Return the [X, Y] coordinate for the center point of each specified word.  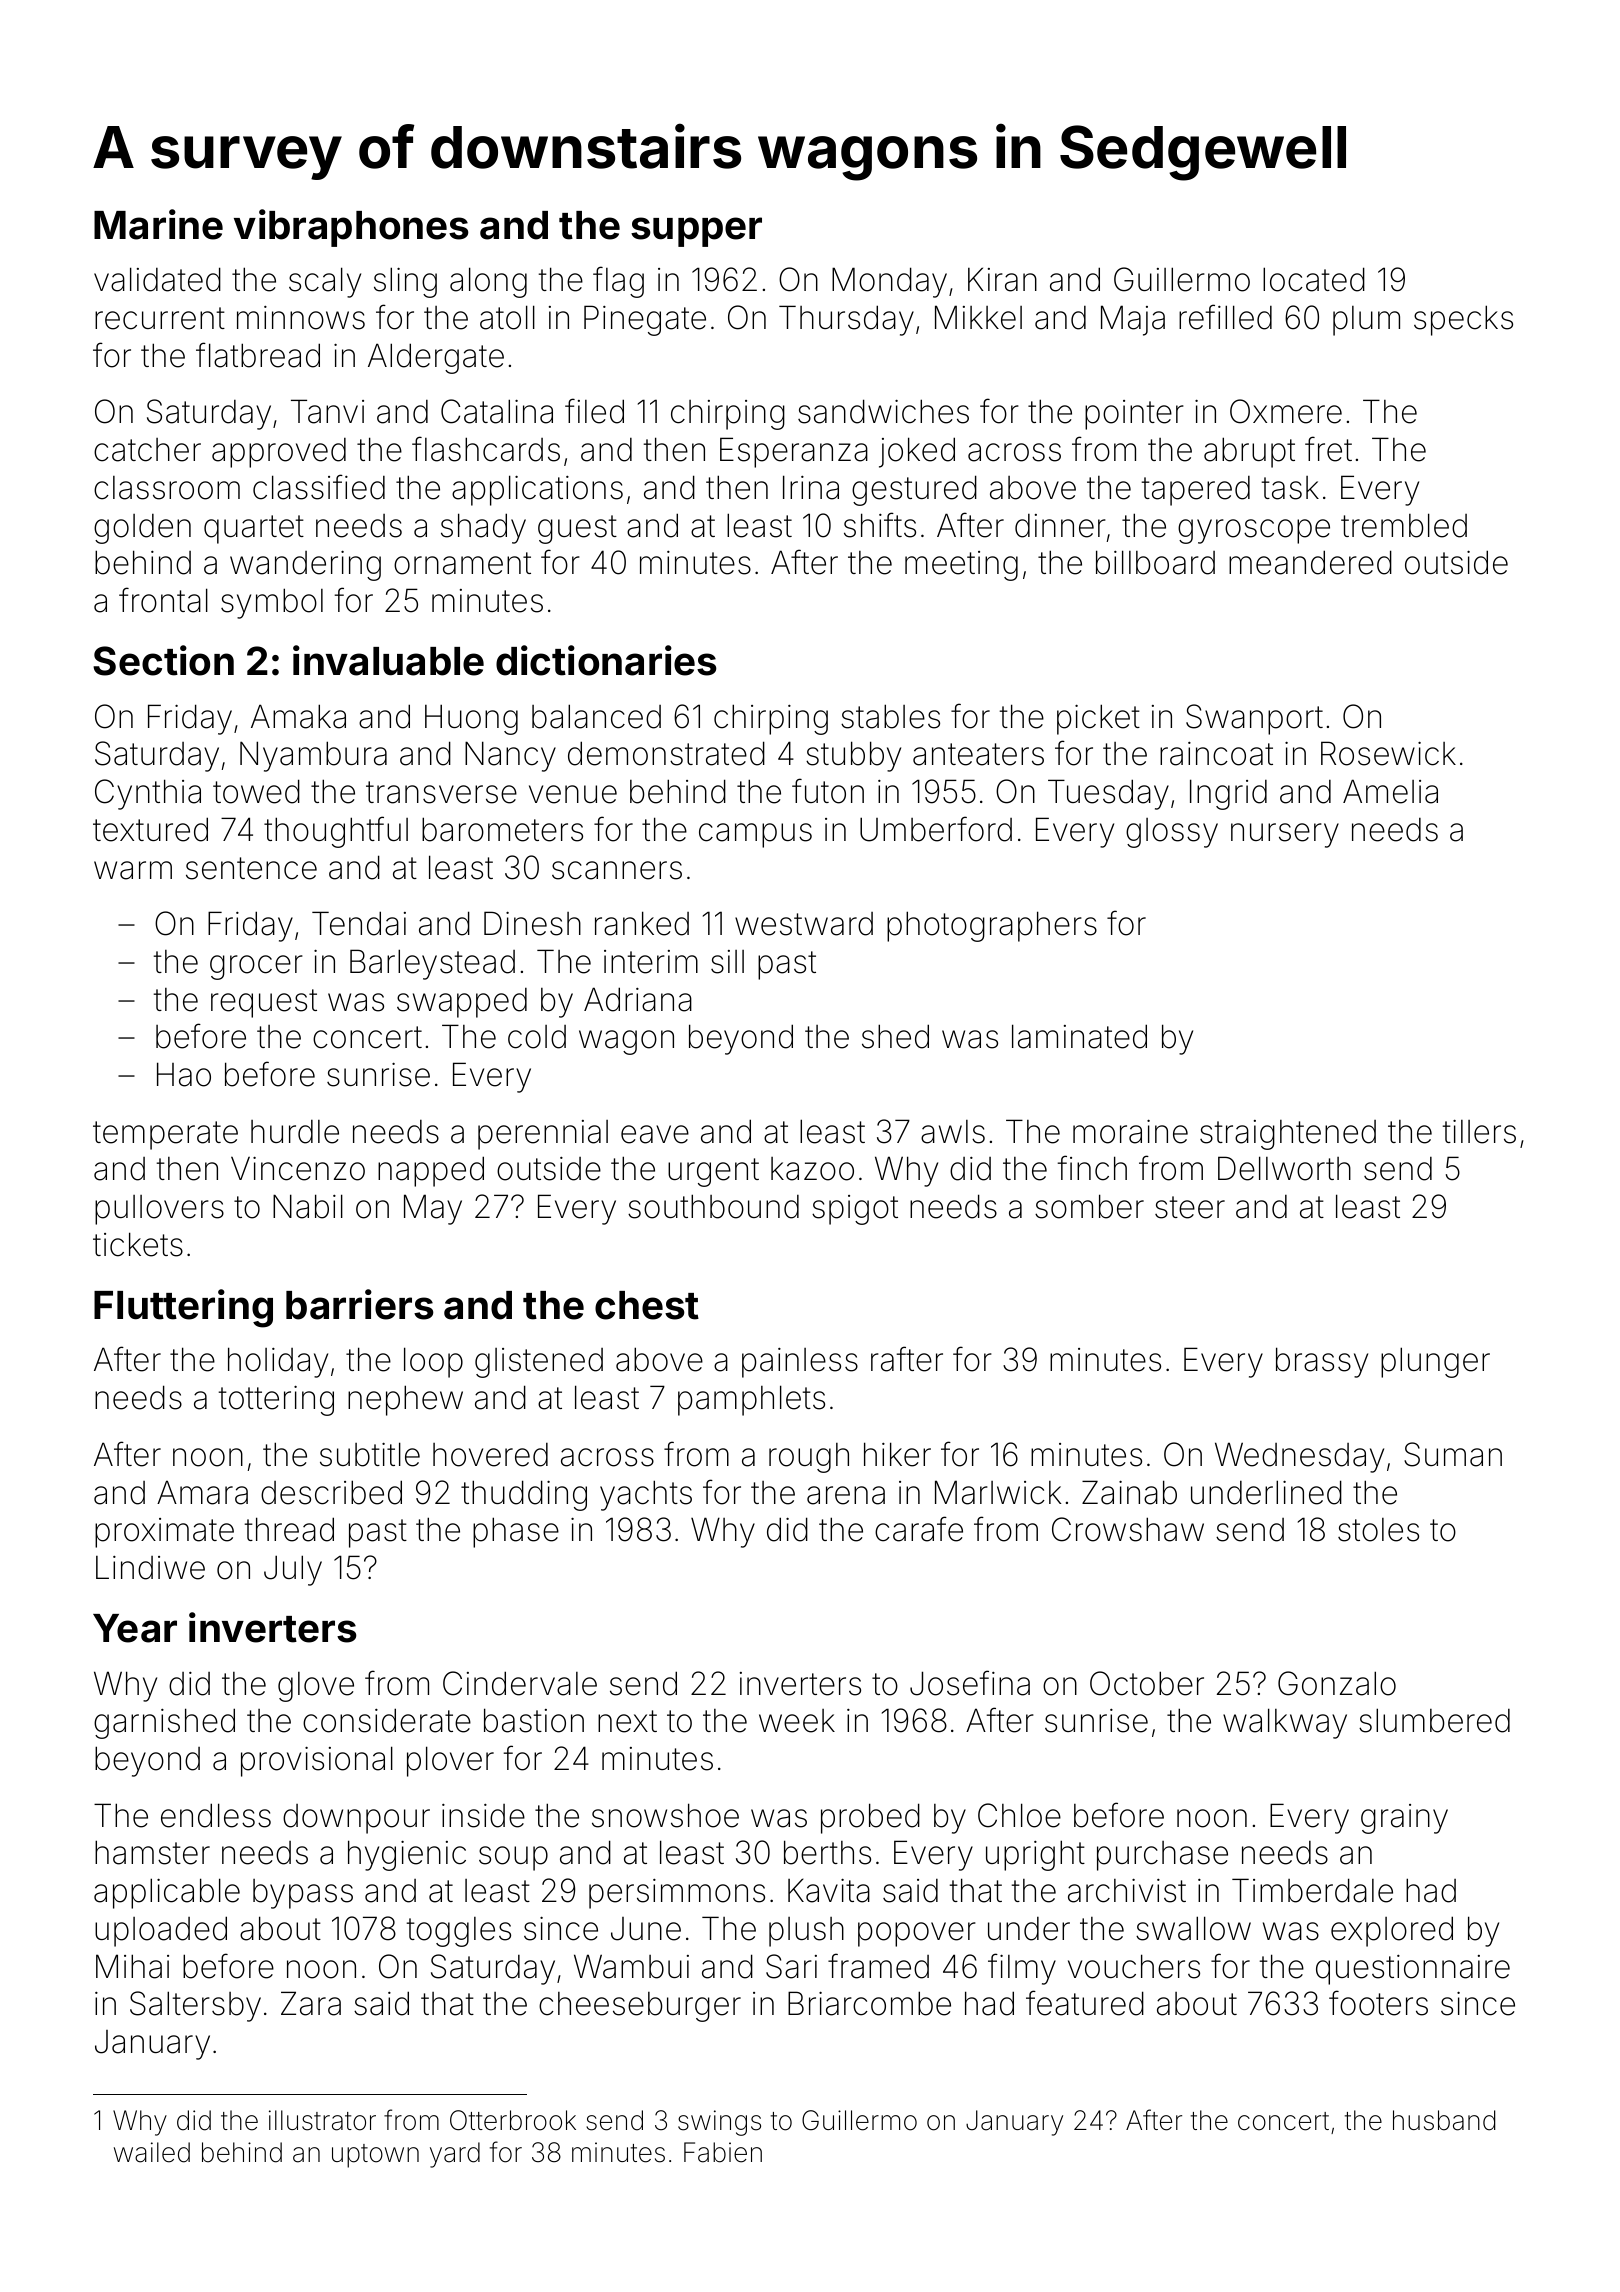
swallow [1193, 1928]
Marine [158, 224]
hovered [490, 1455]
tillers [1479, 1132]
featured [1085, 2003]
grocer [256, 967]
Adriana [638, 999]
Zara [311, 2003]
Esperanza [794, 452]
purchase [1162, 1856]
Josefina [970, 1683]
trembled [1404, 525]
